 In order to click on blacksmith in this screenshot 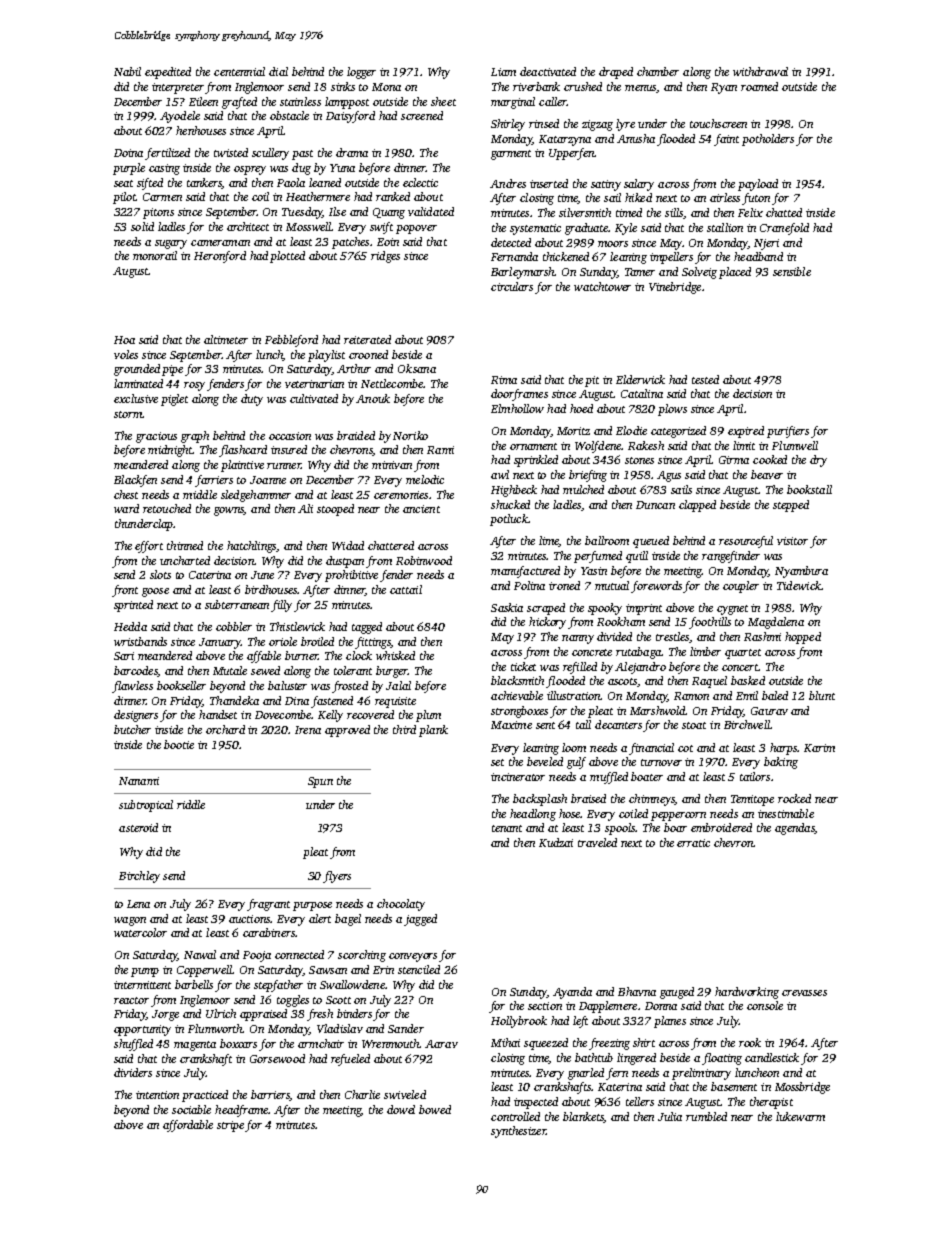, I will do `click(517, 680)`.
